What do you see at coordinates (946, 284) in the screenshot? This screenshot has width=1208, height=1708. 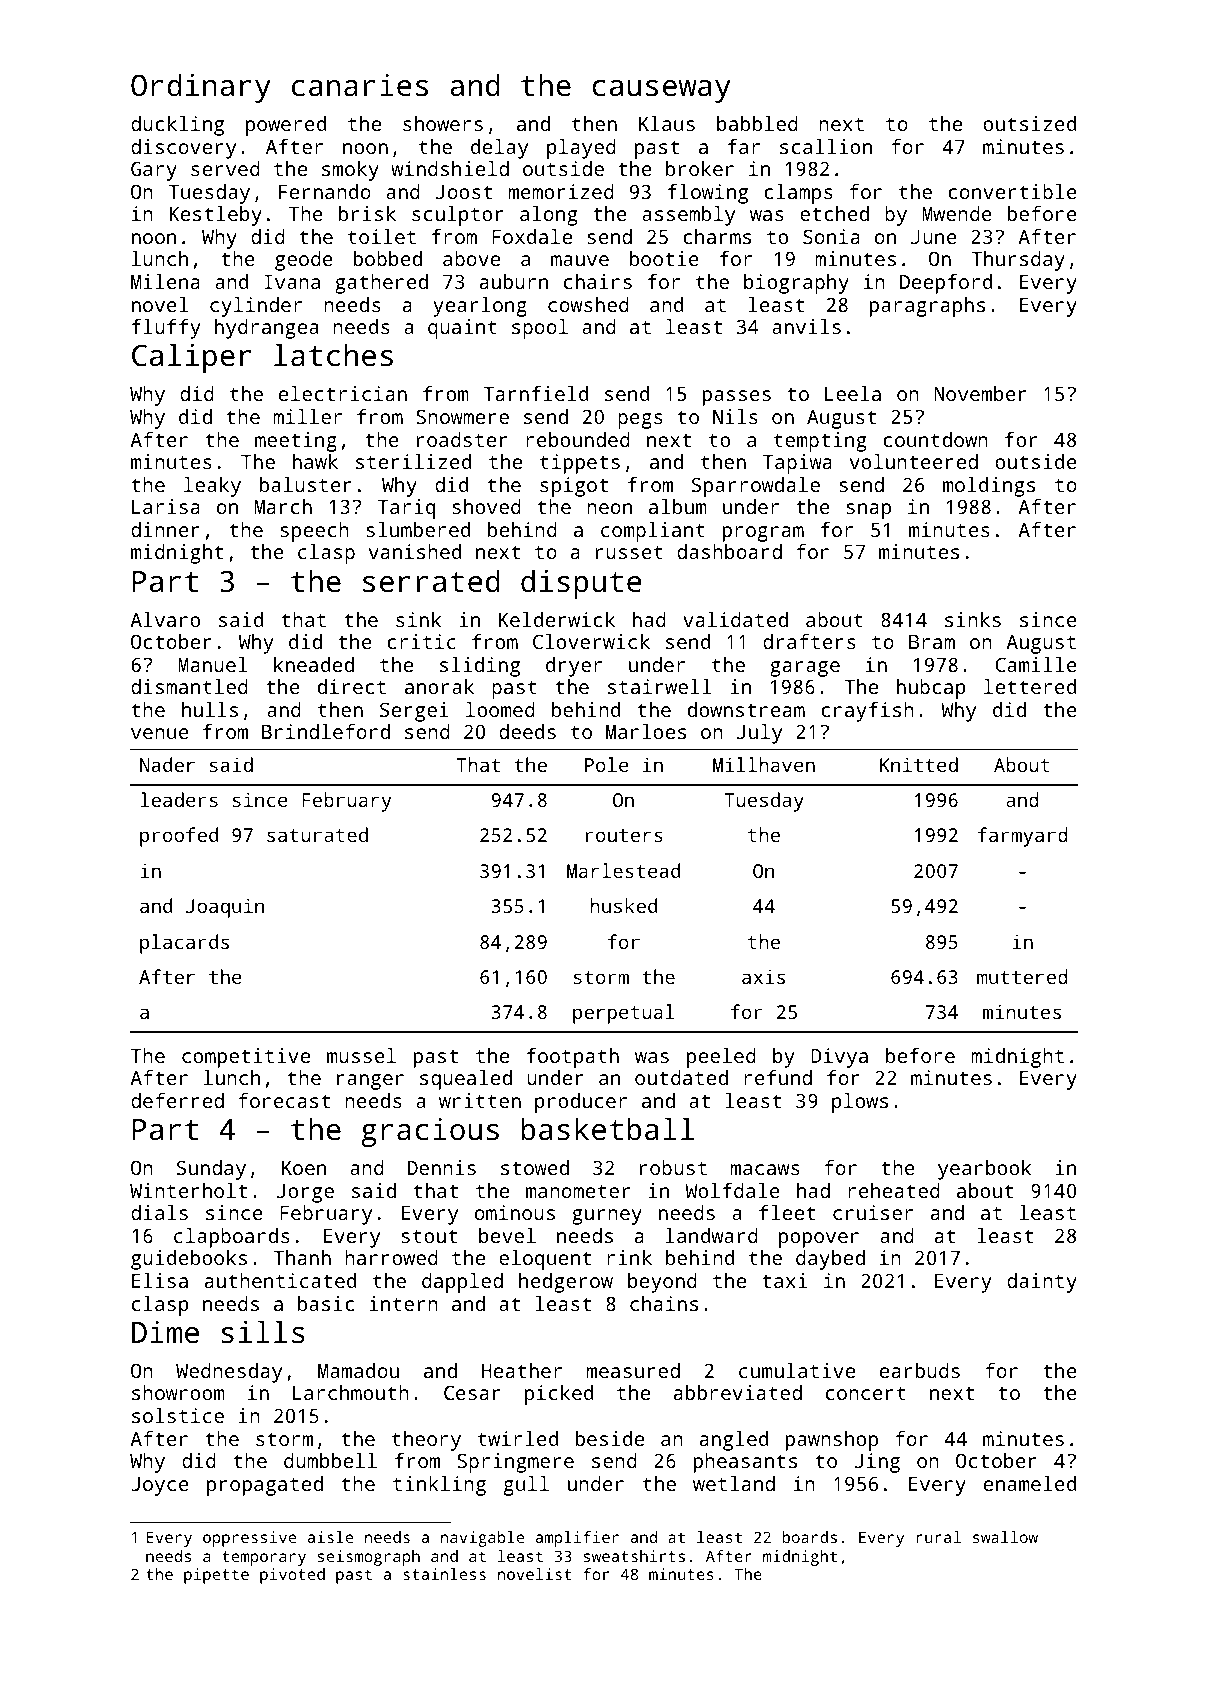 I see `Deepford` at bounding box center [946, 284].
